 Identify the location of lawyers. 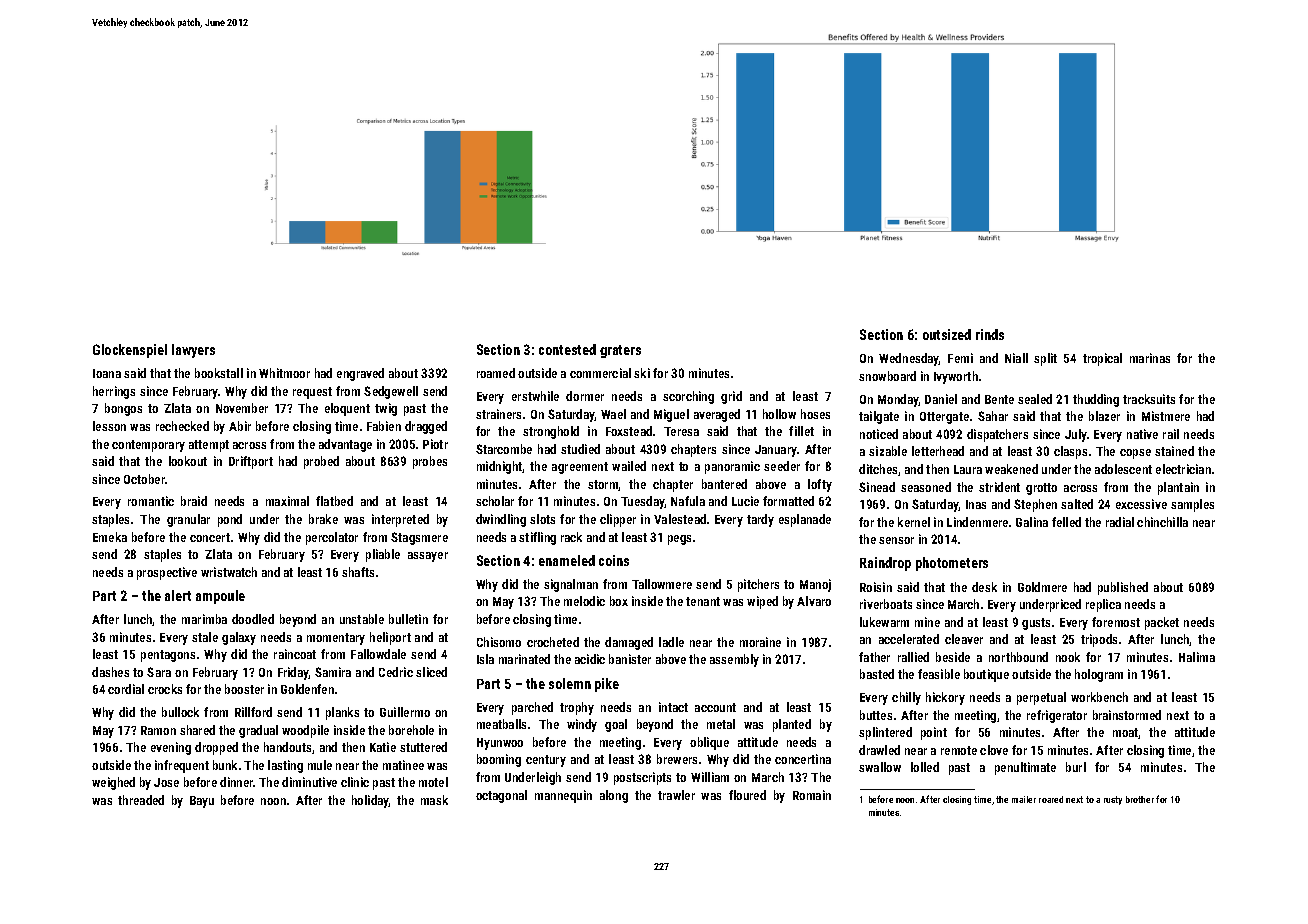
(193, 351).
